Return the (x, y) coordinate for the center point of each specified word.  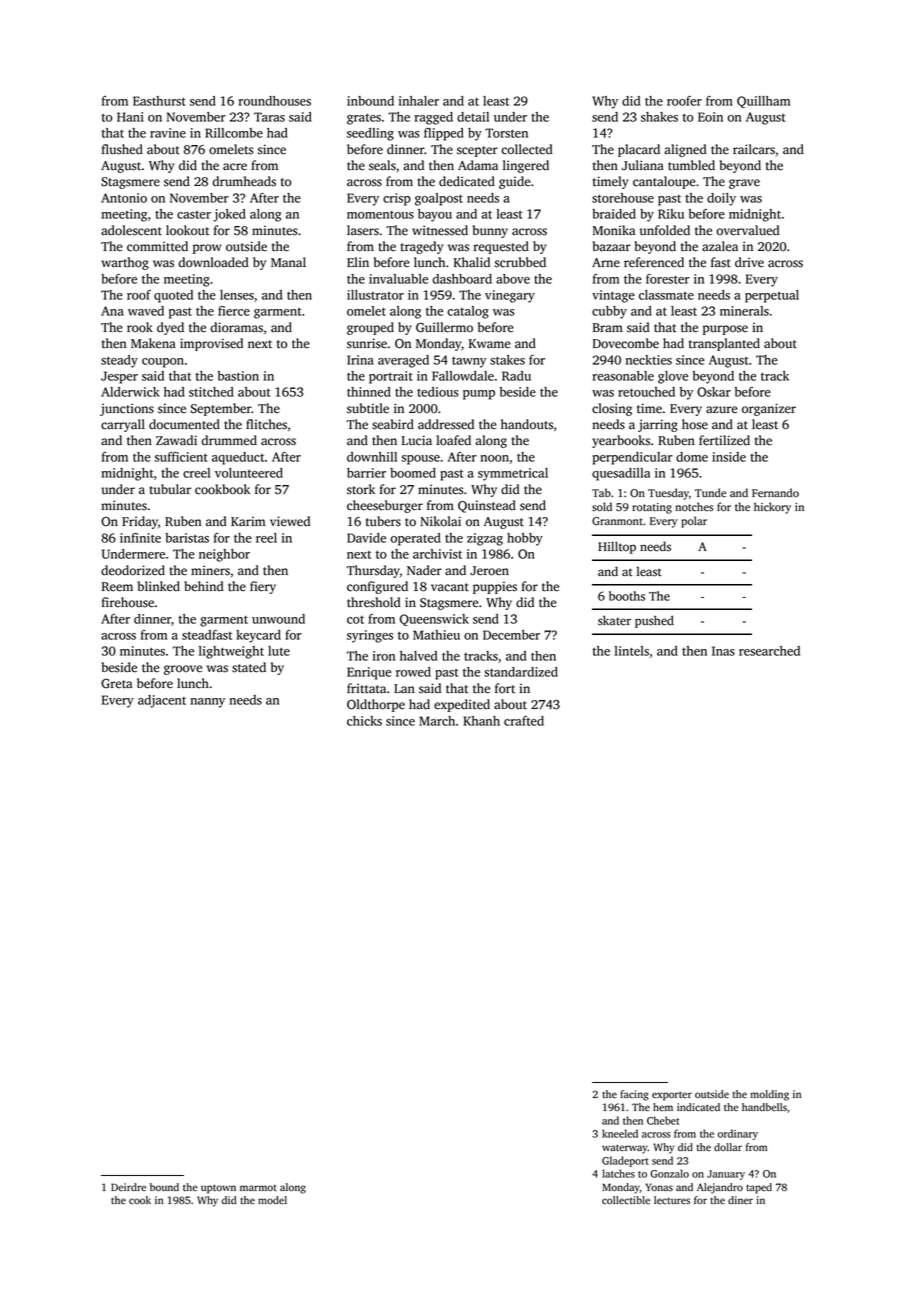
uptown (218, 1189)
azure (722, 410)
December (511, 635)
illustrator (375, 295)
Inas (723, 651)
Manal (288, 262)
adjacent (162, 701)
